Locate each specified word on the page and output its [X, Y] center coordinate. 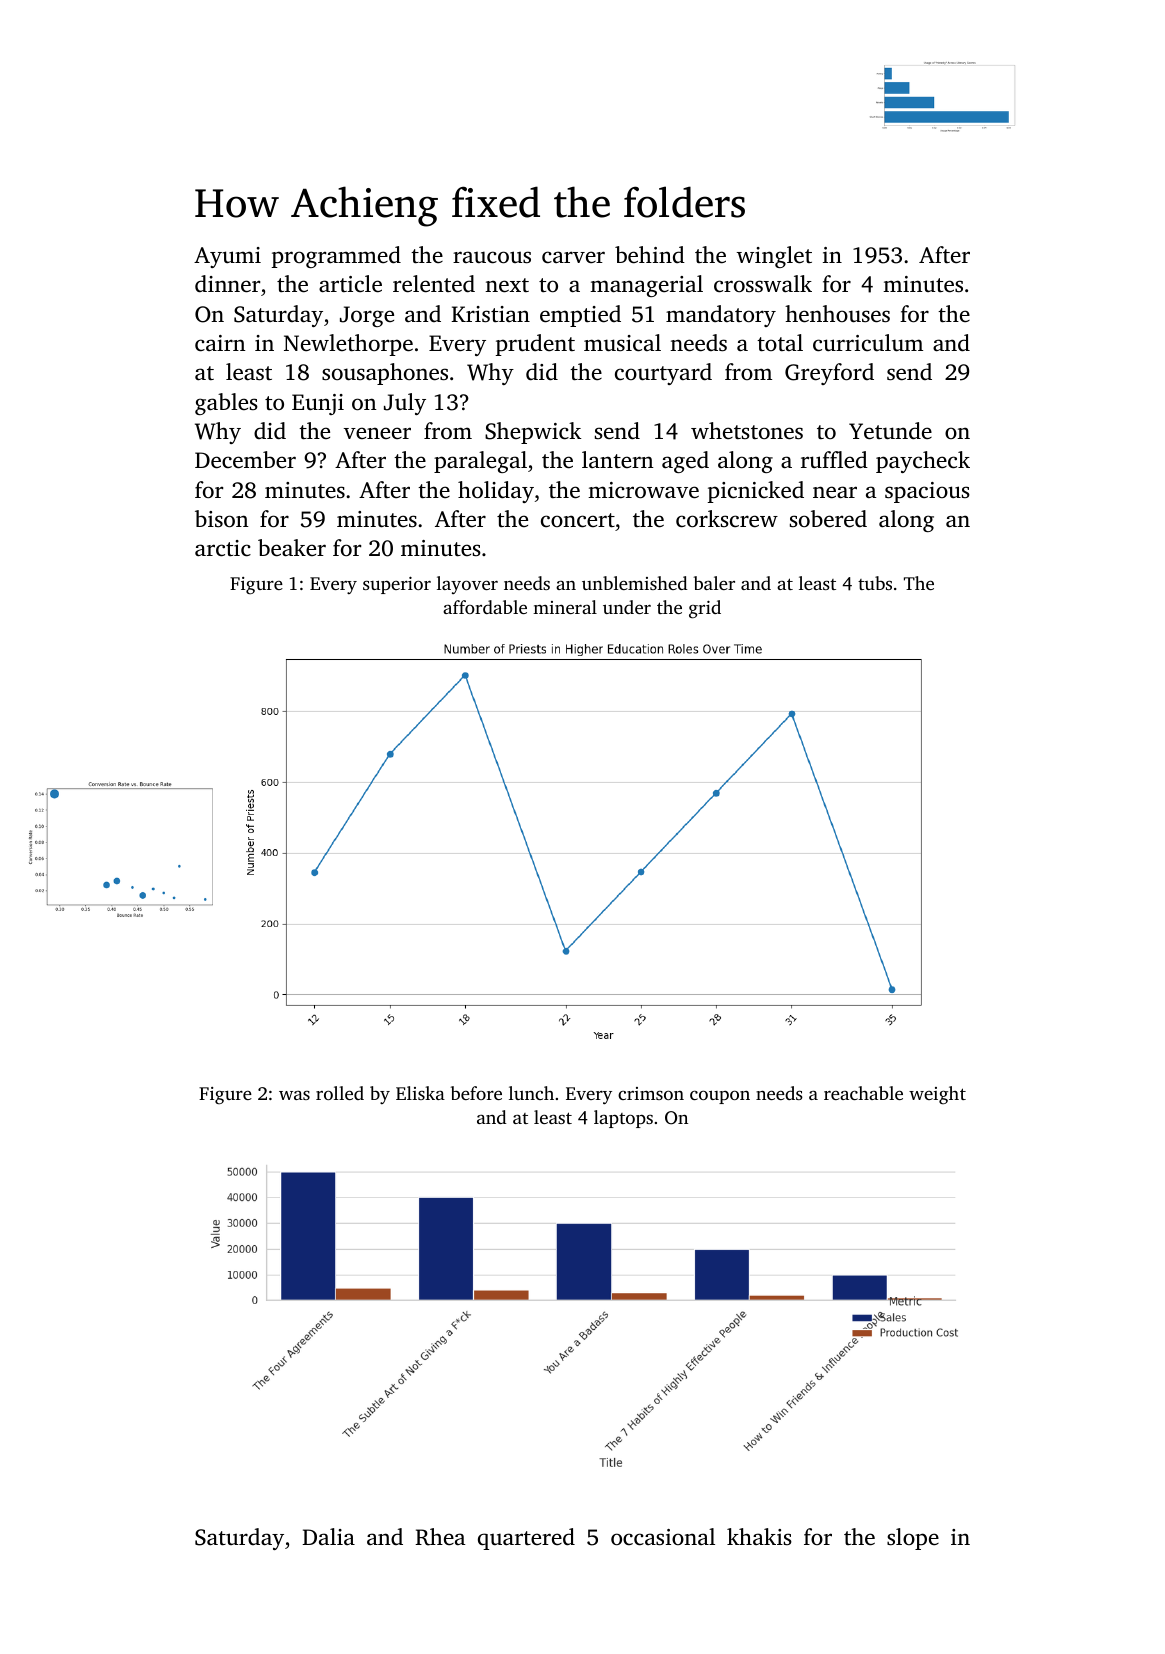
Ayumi [227, 257]
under [627, 607]
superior [397, 585]
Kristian [490, 314]
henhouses [837, 314]
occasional [663, 1537]
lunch [531, 1093]
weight [937, 1095]
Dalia [328, 1536]
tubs [875, 583]
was [294, 1095]
